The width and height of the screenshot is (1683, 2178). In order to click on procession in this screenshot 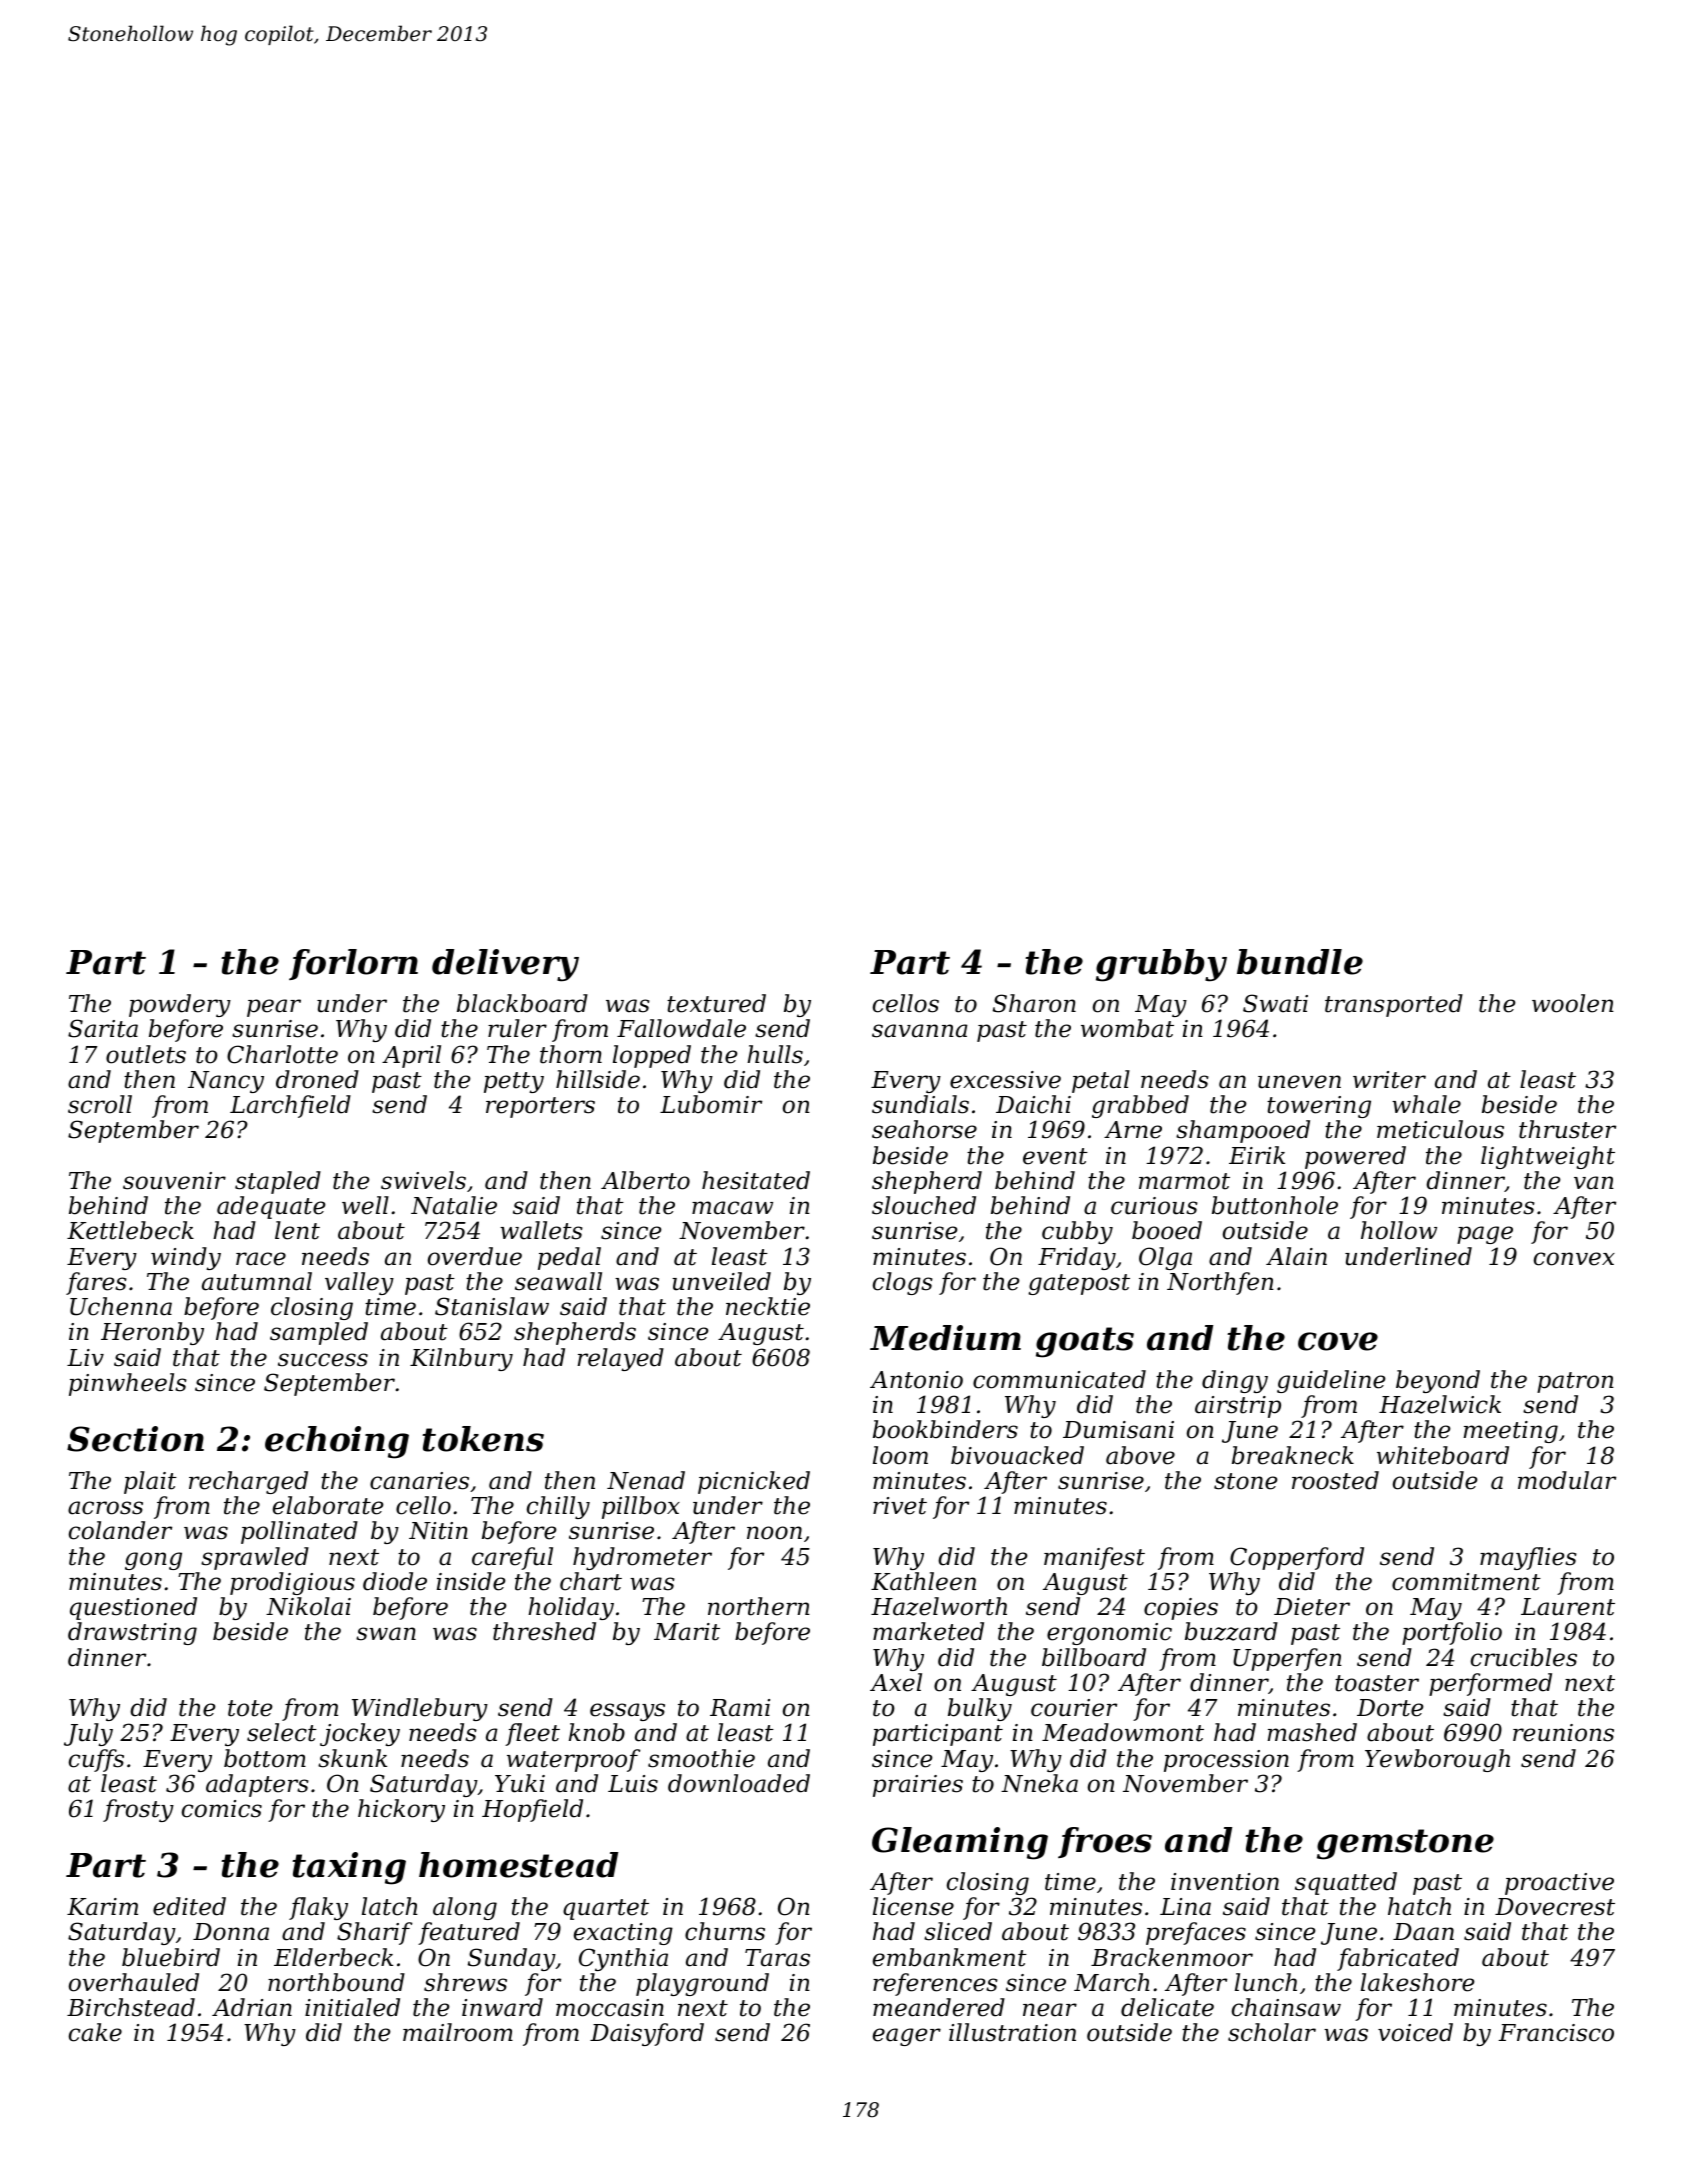, I will do `click(1226, 1761)`.
